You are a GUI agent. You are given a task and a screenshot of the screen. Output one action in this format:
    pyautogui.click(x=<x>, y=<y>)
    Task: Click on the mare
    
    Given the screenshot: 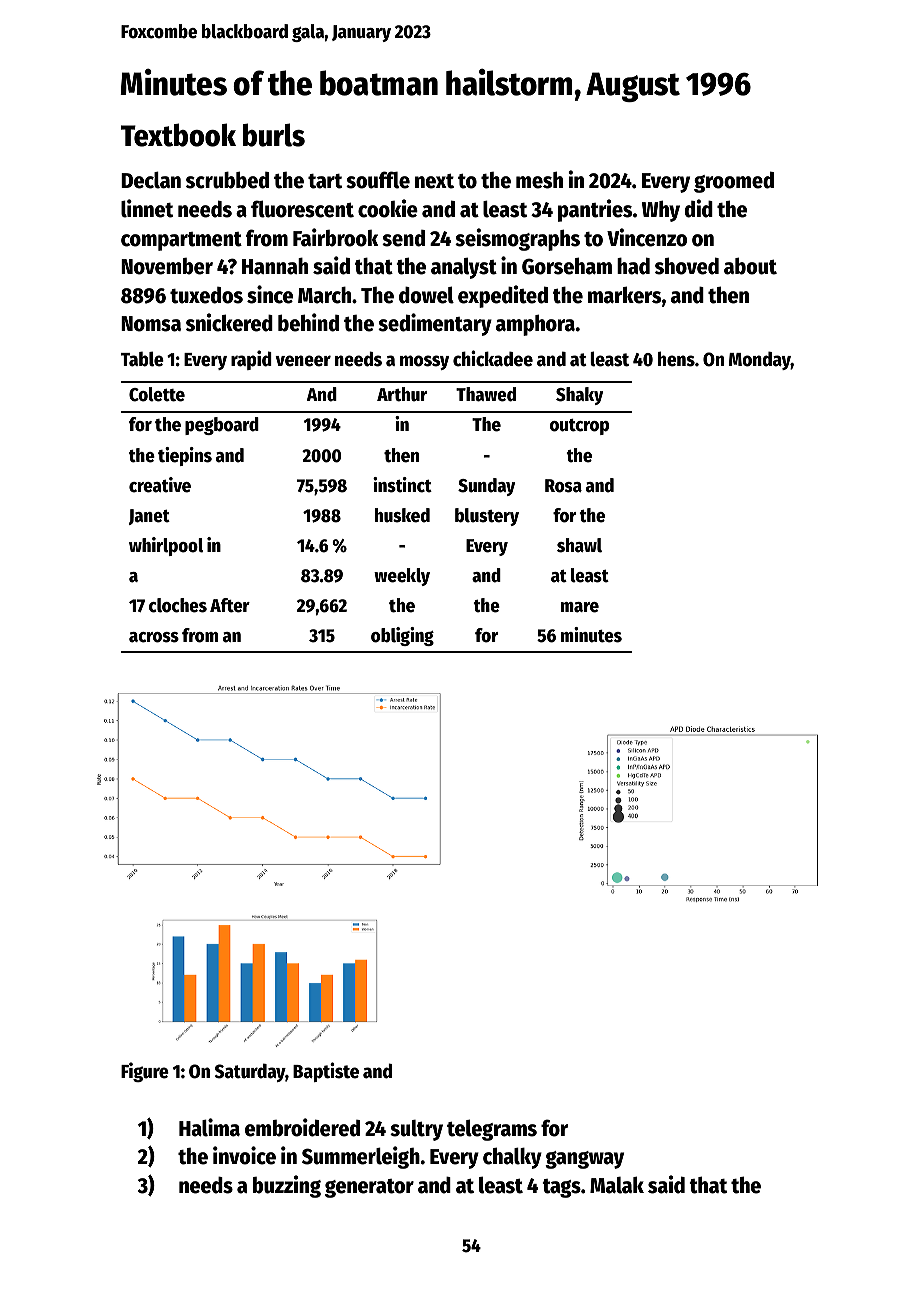 What is the action you would take?
    pyautogui.click(x=580, y=607)
